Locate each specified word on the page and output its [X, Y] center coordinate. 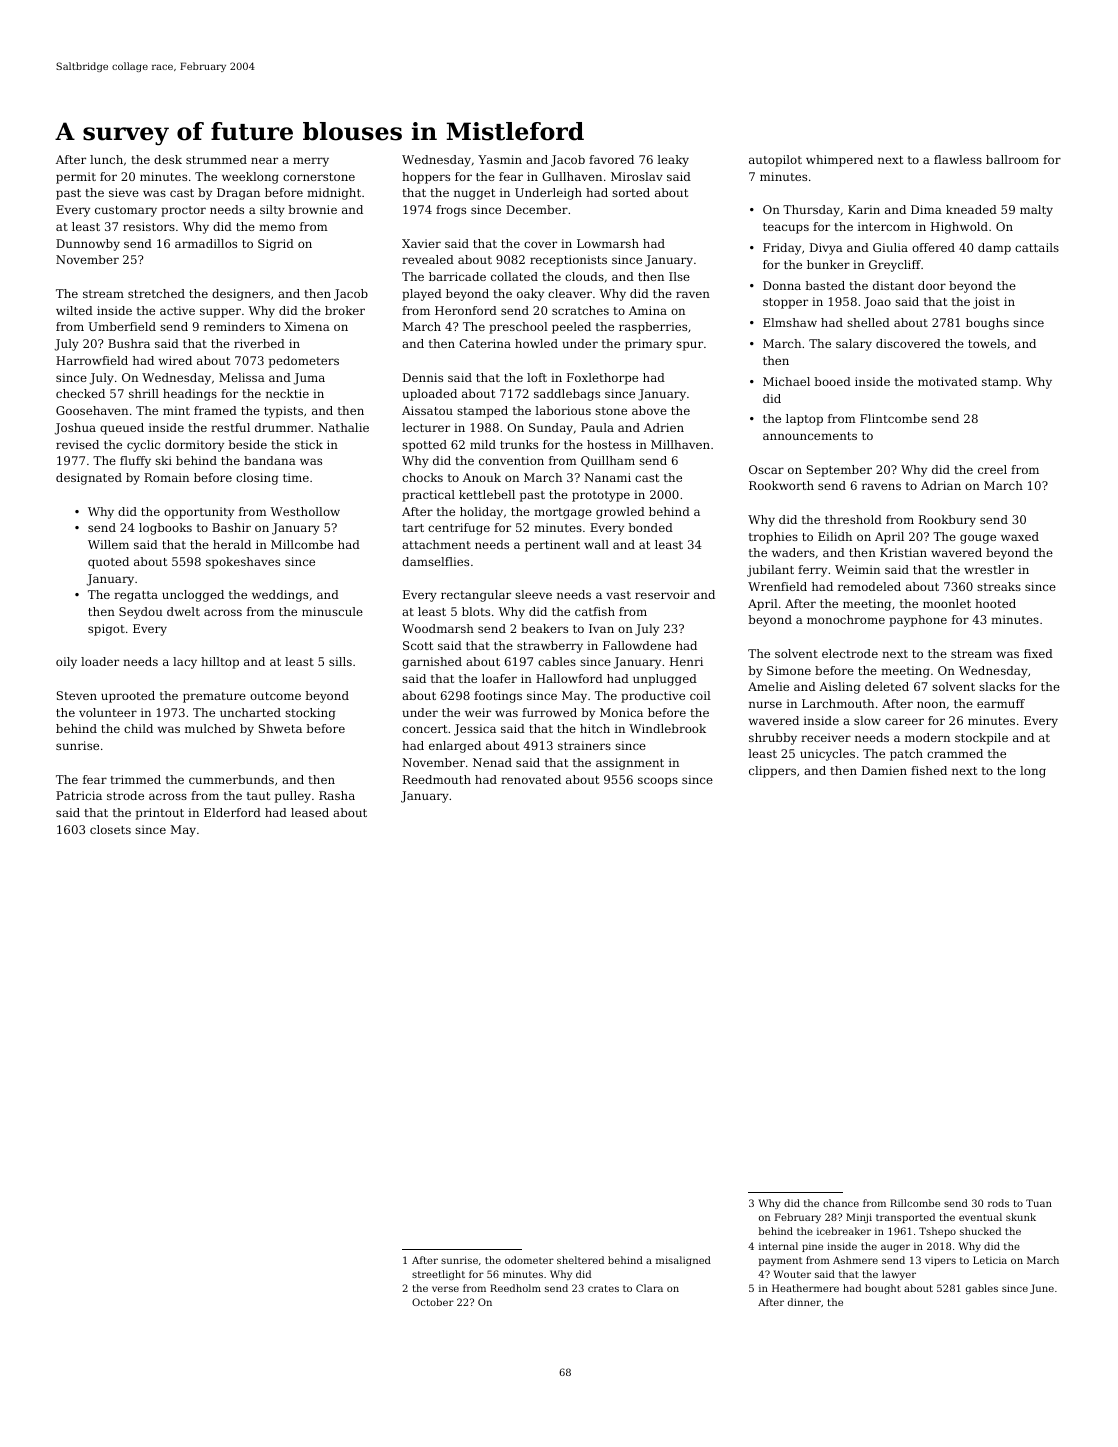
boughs [987, 324]
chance [841, 1203]
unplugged [665, 680]
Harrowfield [92, 360]
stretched [156, 293]
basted [825, 285]
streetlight [438, 1275]
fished [929, 770]
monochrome [846, 619]
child [138, 728]
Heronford [466, 310]
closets [110, 829]
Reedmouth [437, 779]
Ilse [679, 276]
